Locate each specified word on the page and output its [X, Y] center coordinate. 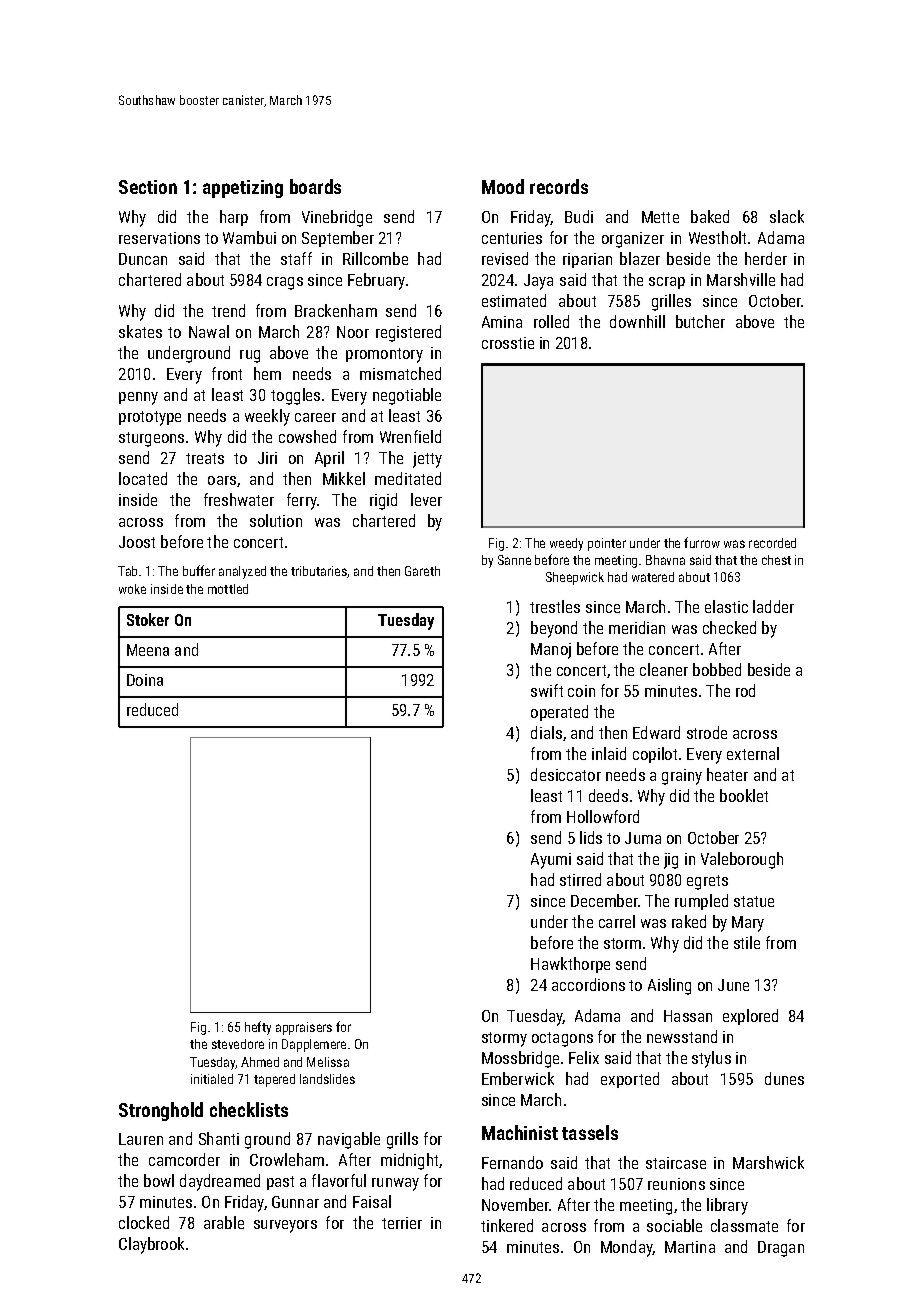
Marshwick [768, 1162]
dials [546, 732]
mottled [228, 589]
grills [402, 1140]
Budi [579, 216]
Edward [656, 732]
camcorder [184, 1159]
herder [766, 258]
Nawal [209, 331]
